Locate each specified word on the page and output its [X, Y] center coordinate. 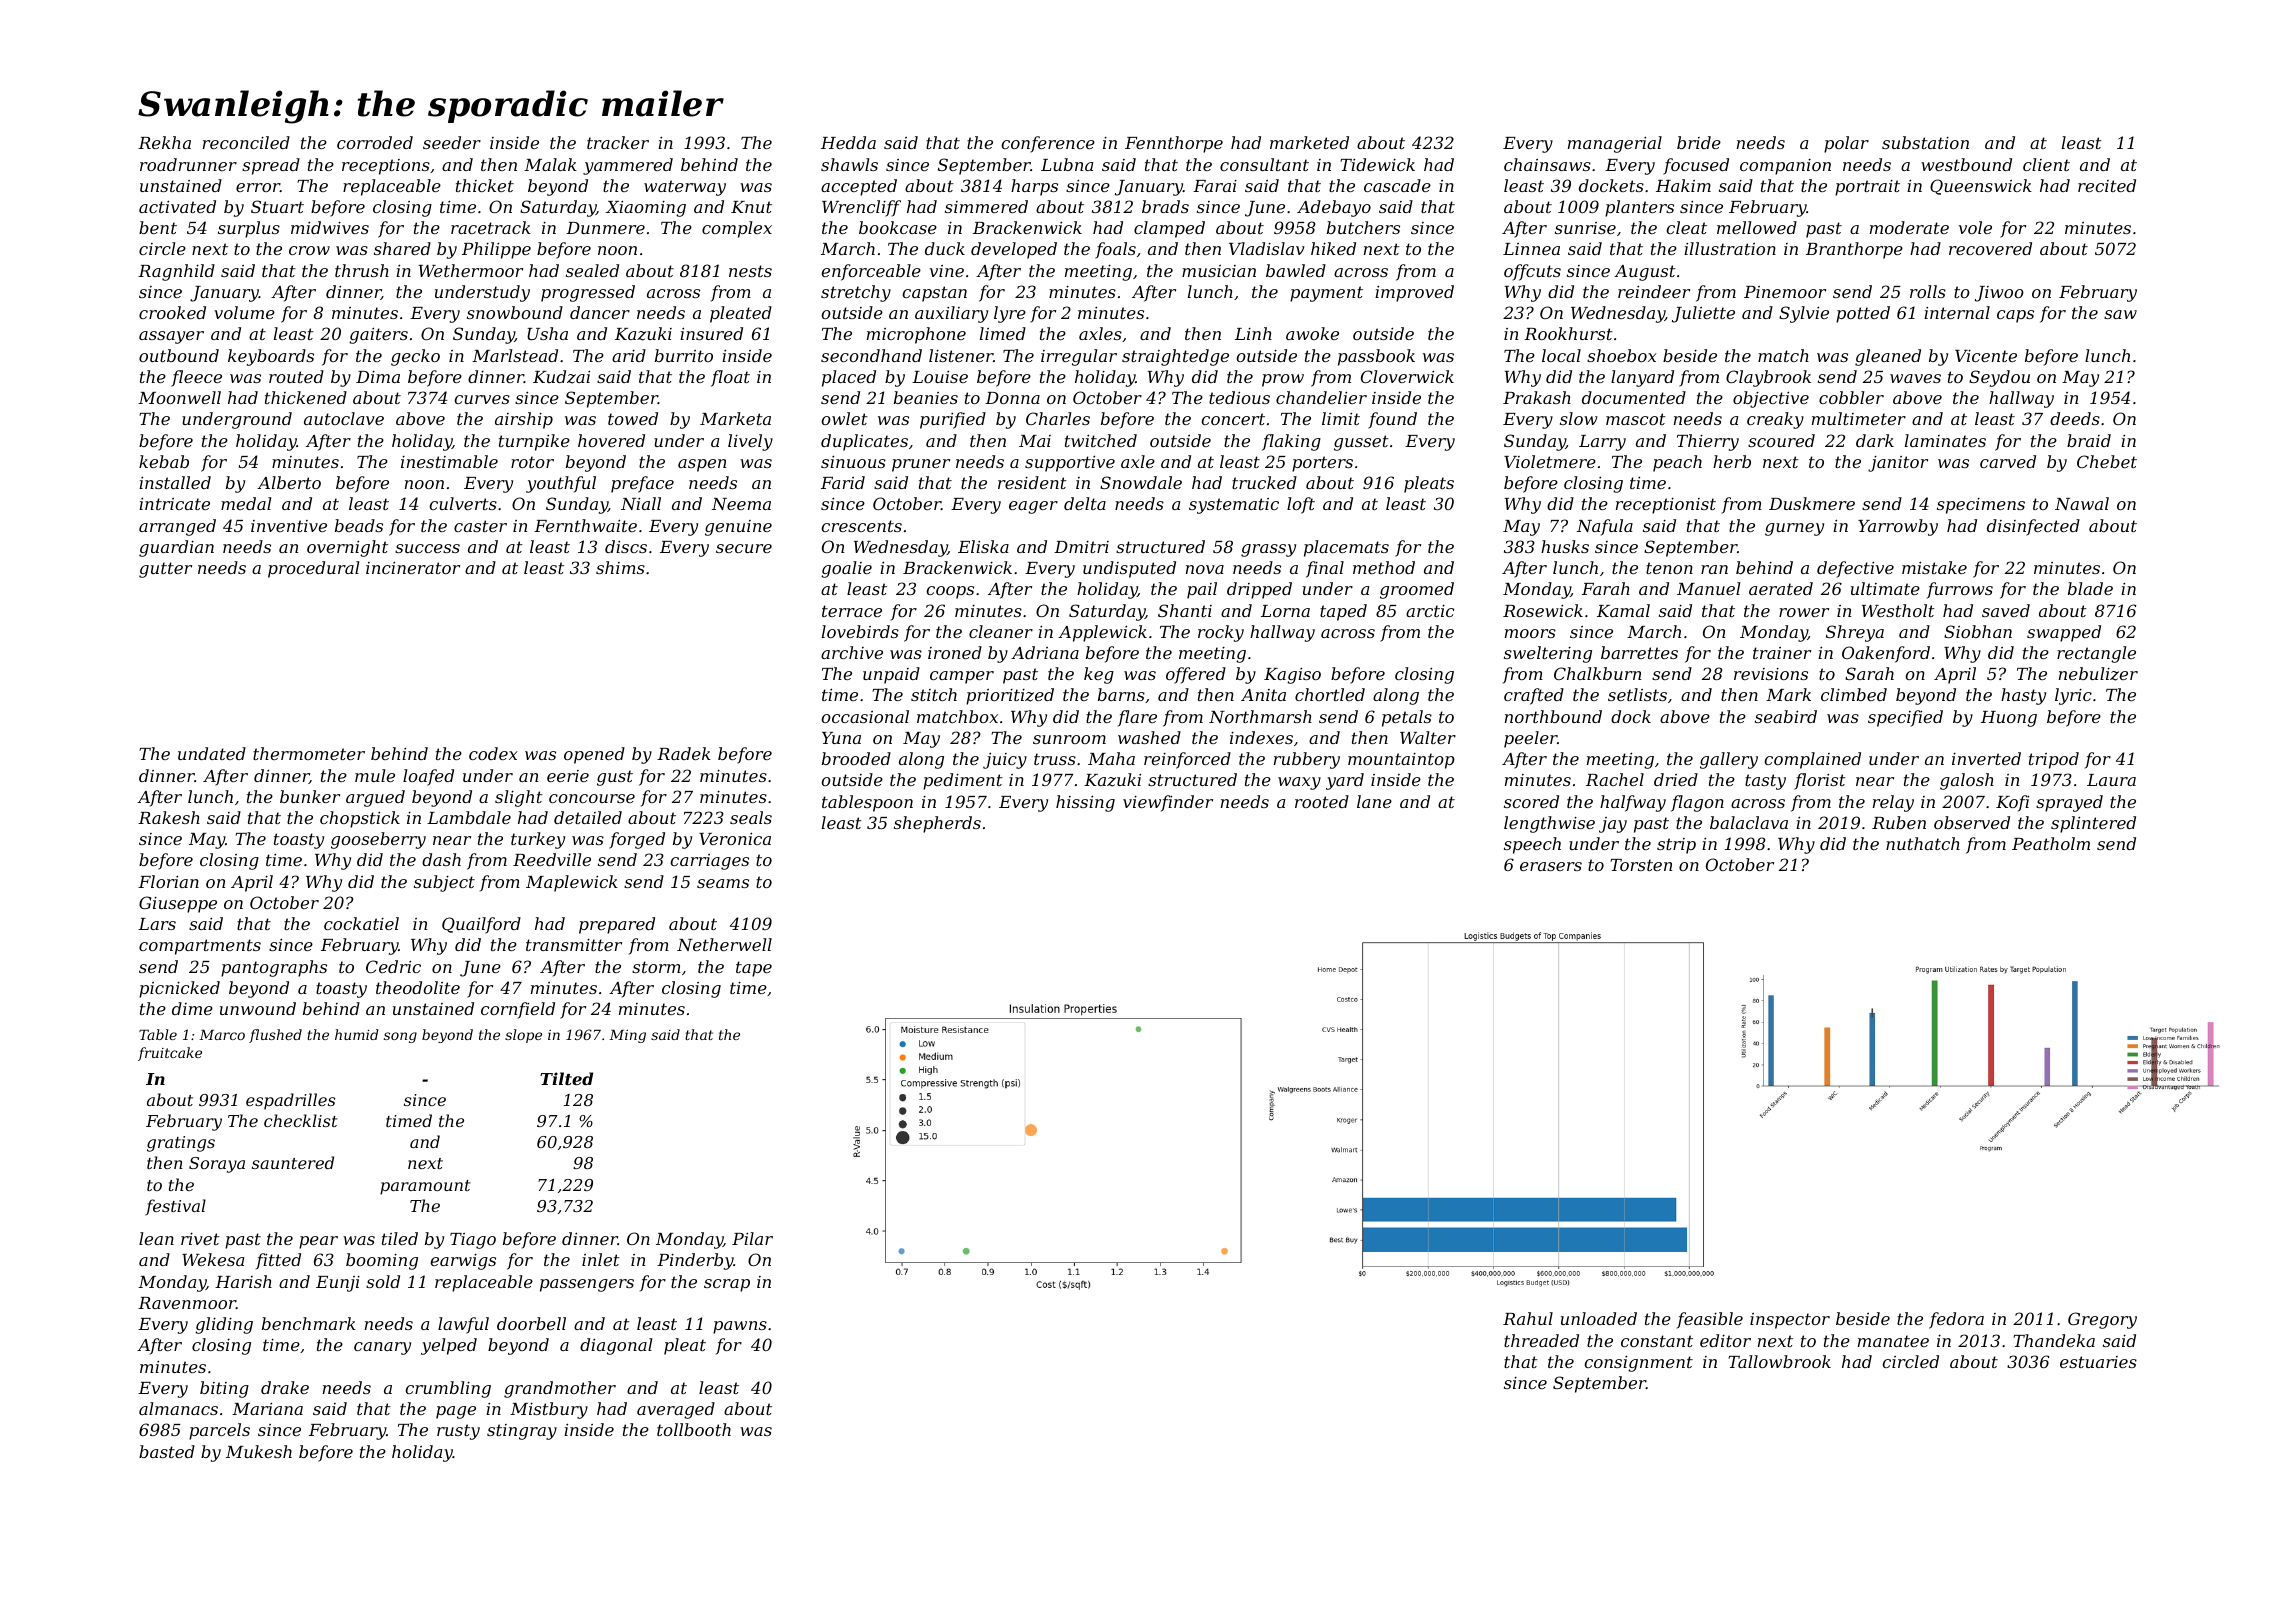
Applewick [1102, 633]
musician [1219, 271]
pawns [740, 1327]
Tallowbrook [1779, 1361]
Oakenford [1886, 654]
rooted [1322, 801]
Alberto [289, 482]
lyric [2073, 696]
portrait [1867, 188]
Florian [168, 881]
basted [167, 1451]
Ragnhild [176, 272]
